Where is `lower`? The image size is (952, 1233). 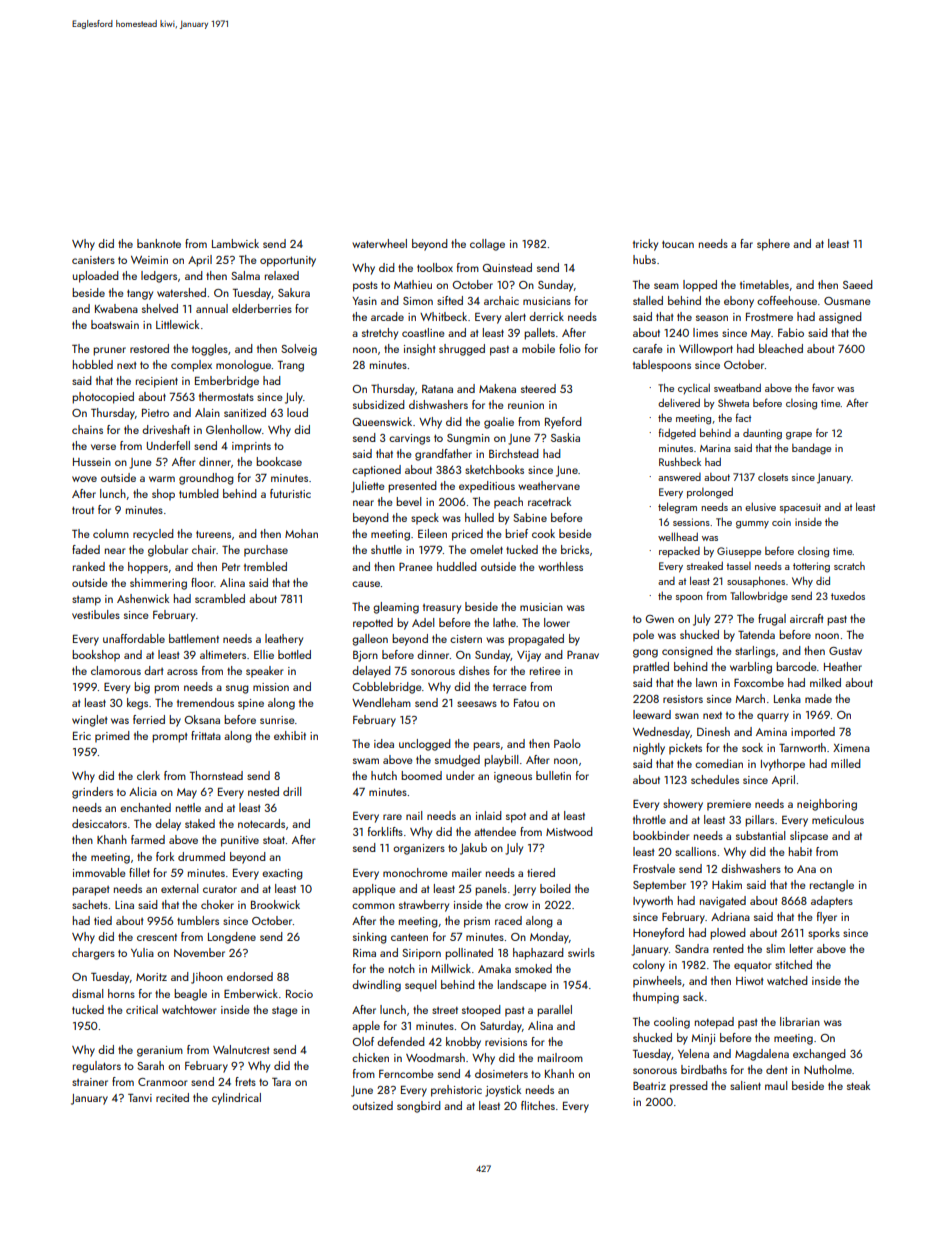 lower is located at coordinates (557, 622).
